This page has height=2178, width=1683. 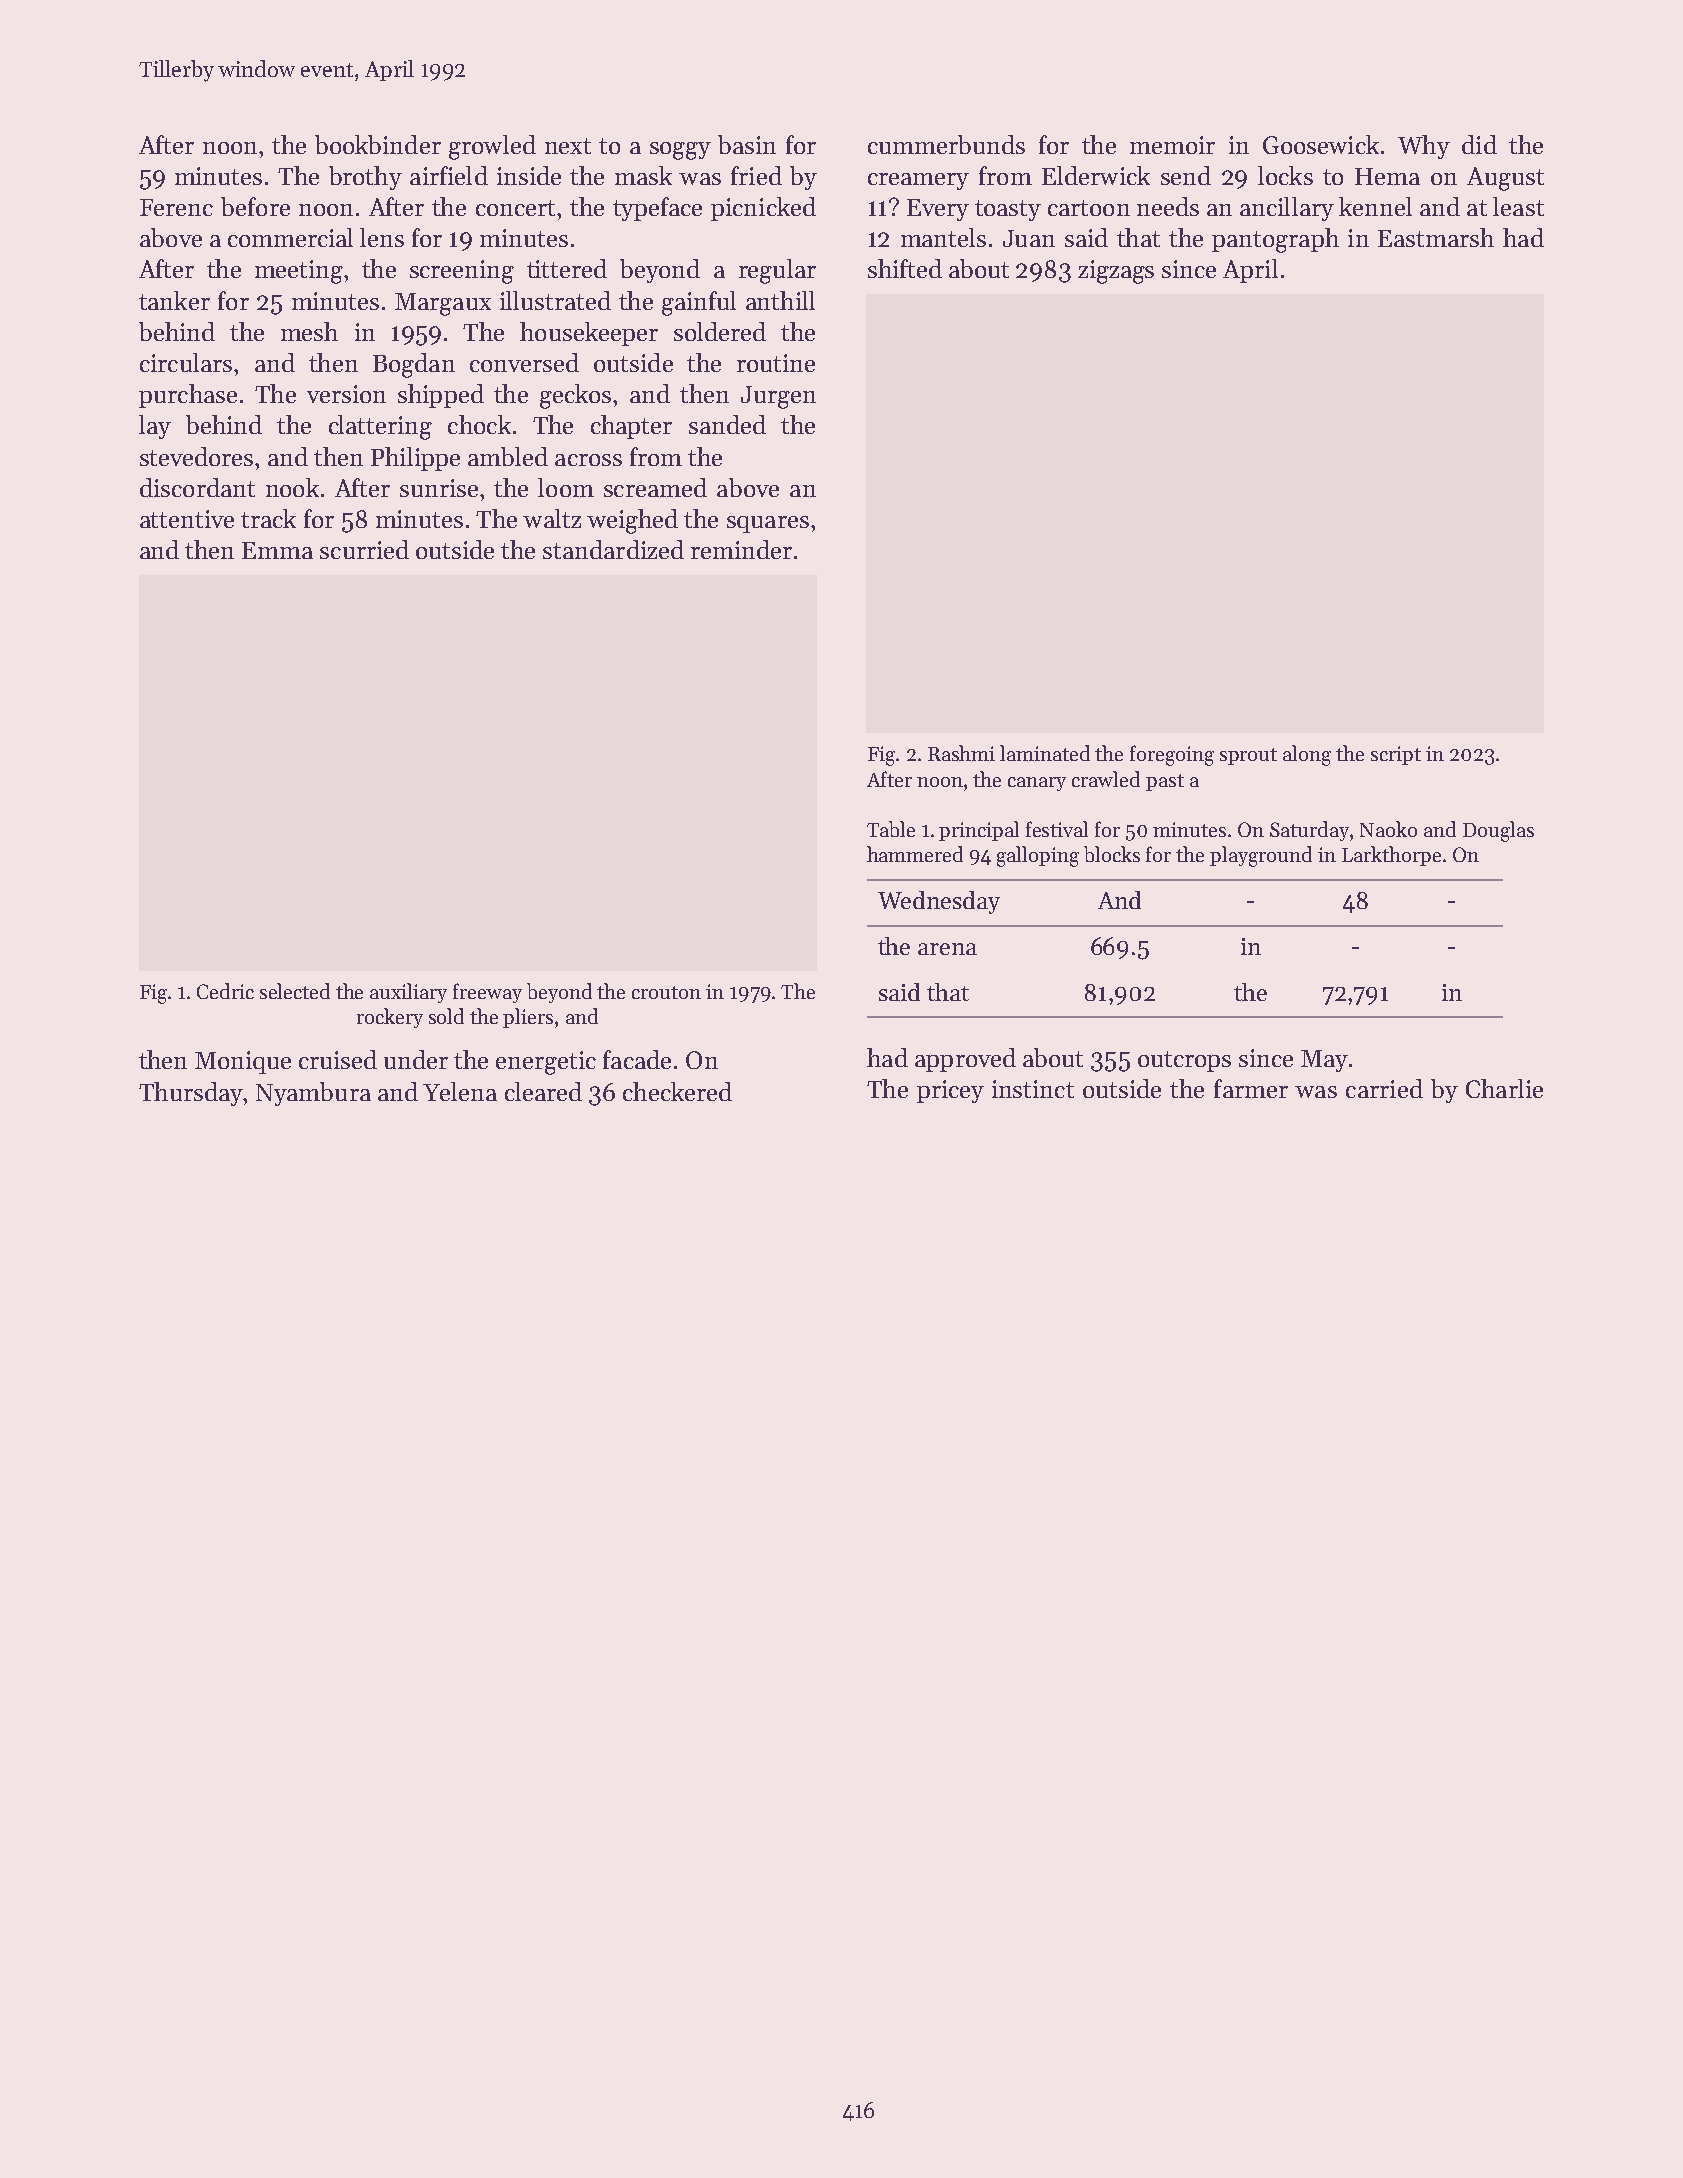 What do you see at coordinates (1172, 145) in the page?
I see `memoir` at bounding box center [1172, 145].
